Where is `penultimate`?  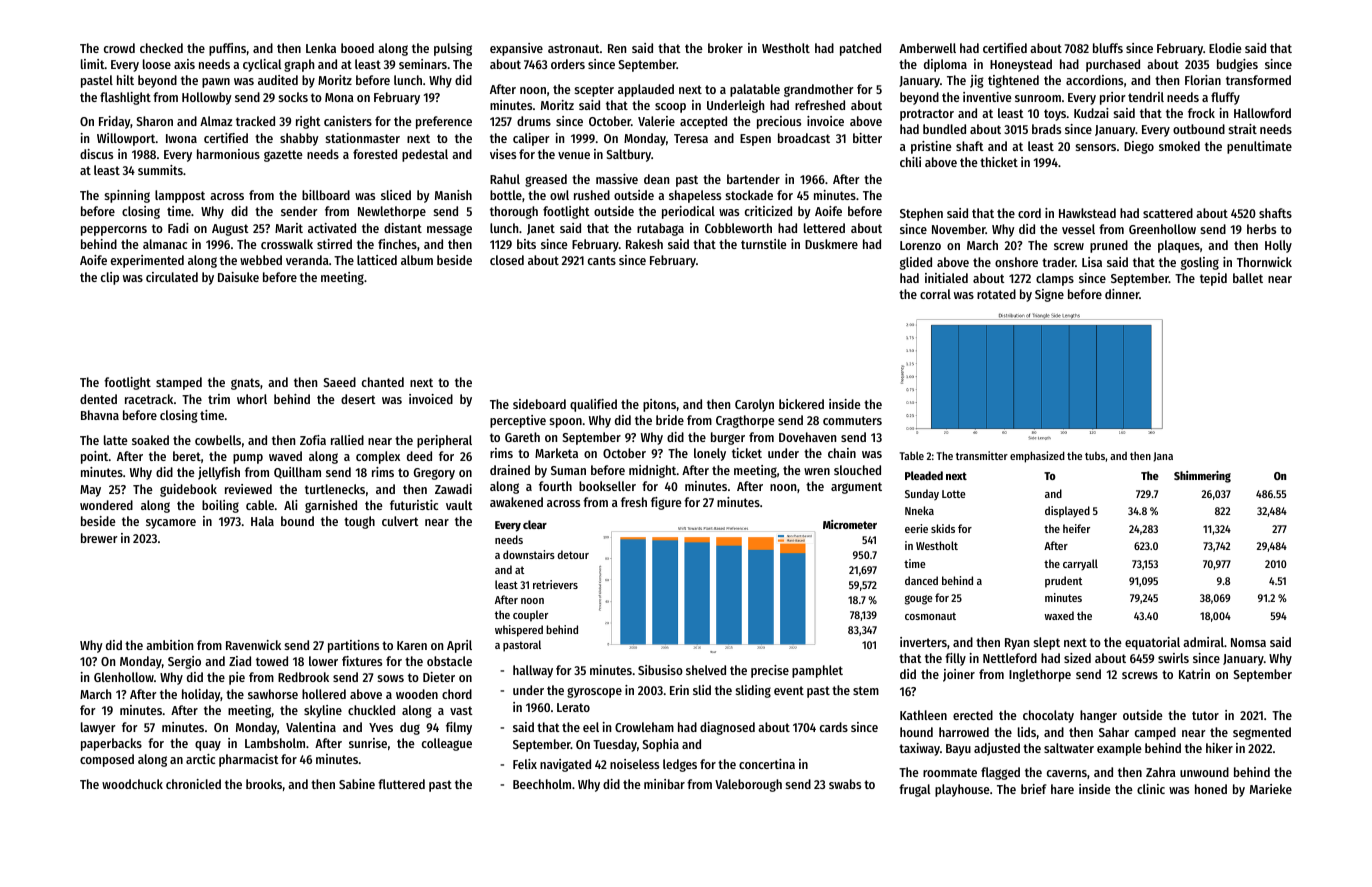 penultimate is located at coordinates (1259, 147).
